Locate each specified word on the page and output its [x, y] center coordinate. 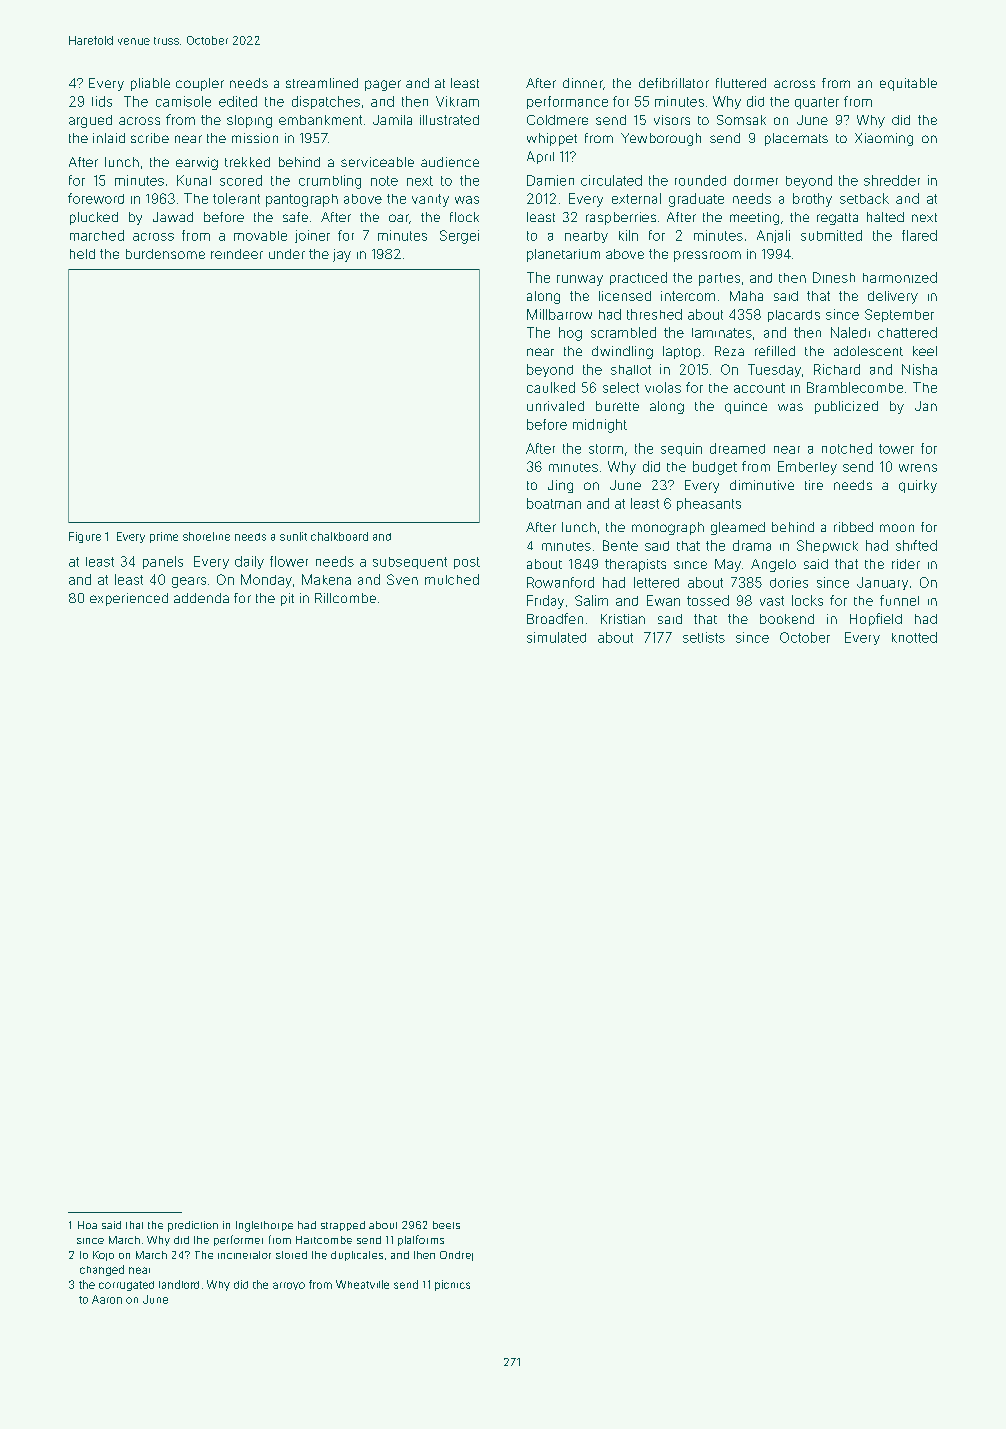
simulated [556, 637]
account [759, 388]
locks [807, 600]
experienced [129, 599]
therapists [635, 565]
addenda [201, 598]
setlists [704, 637]
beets [446, 1225]
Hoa [87, 1225]
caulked [551, 387]
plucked [94, 218]
